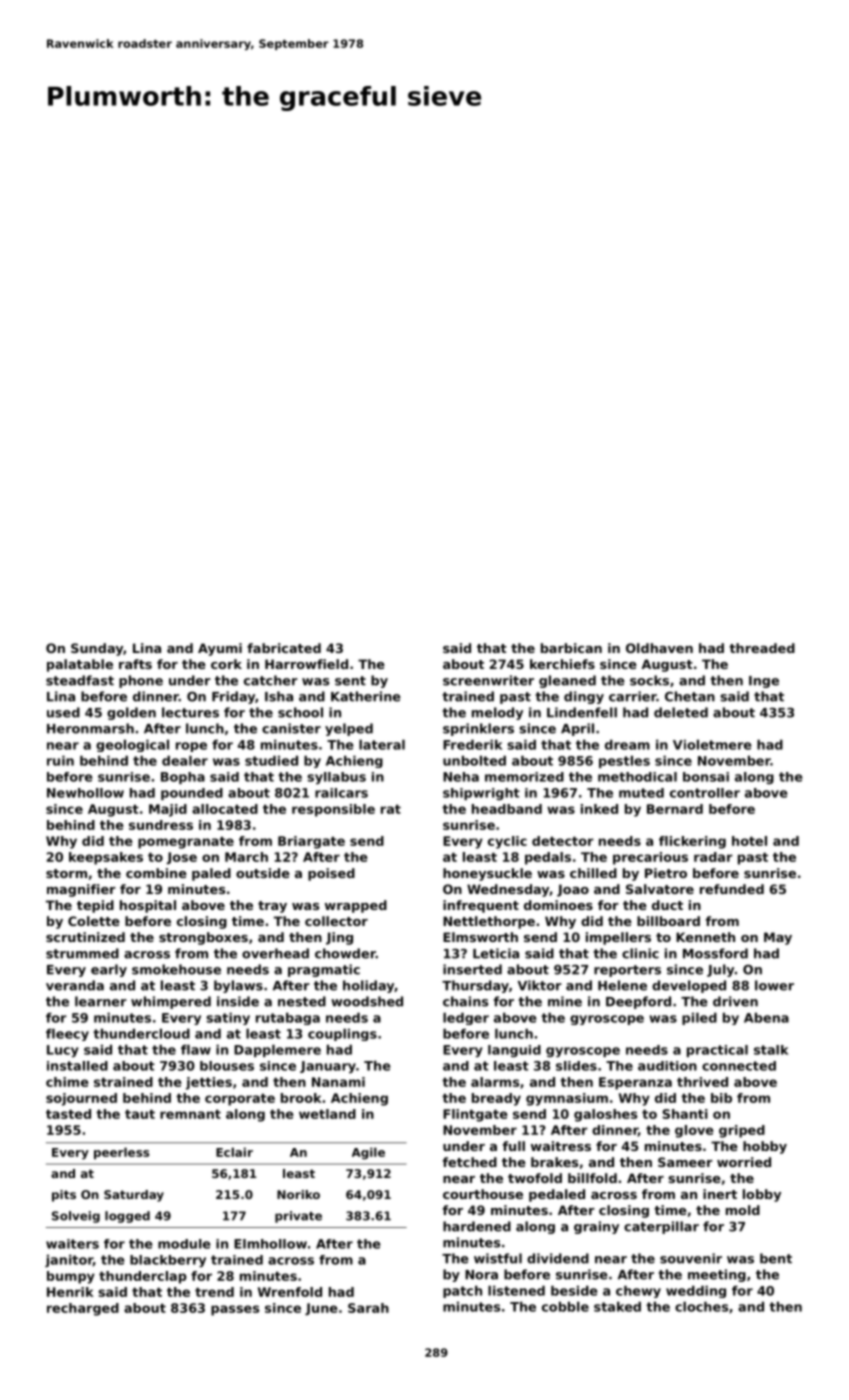  What do you see at coordinates (235, 1310) in the screenshot?
I see `passes` at bounding box center [235, 1310].
